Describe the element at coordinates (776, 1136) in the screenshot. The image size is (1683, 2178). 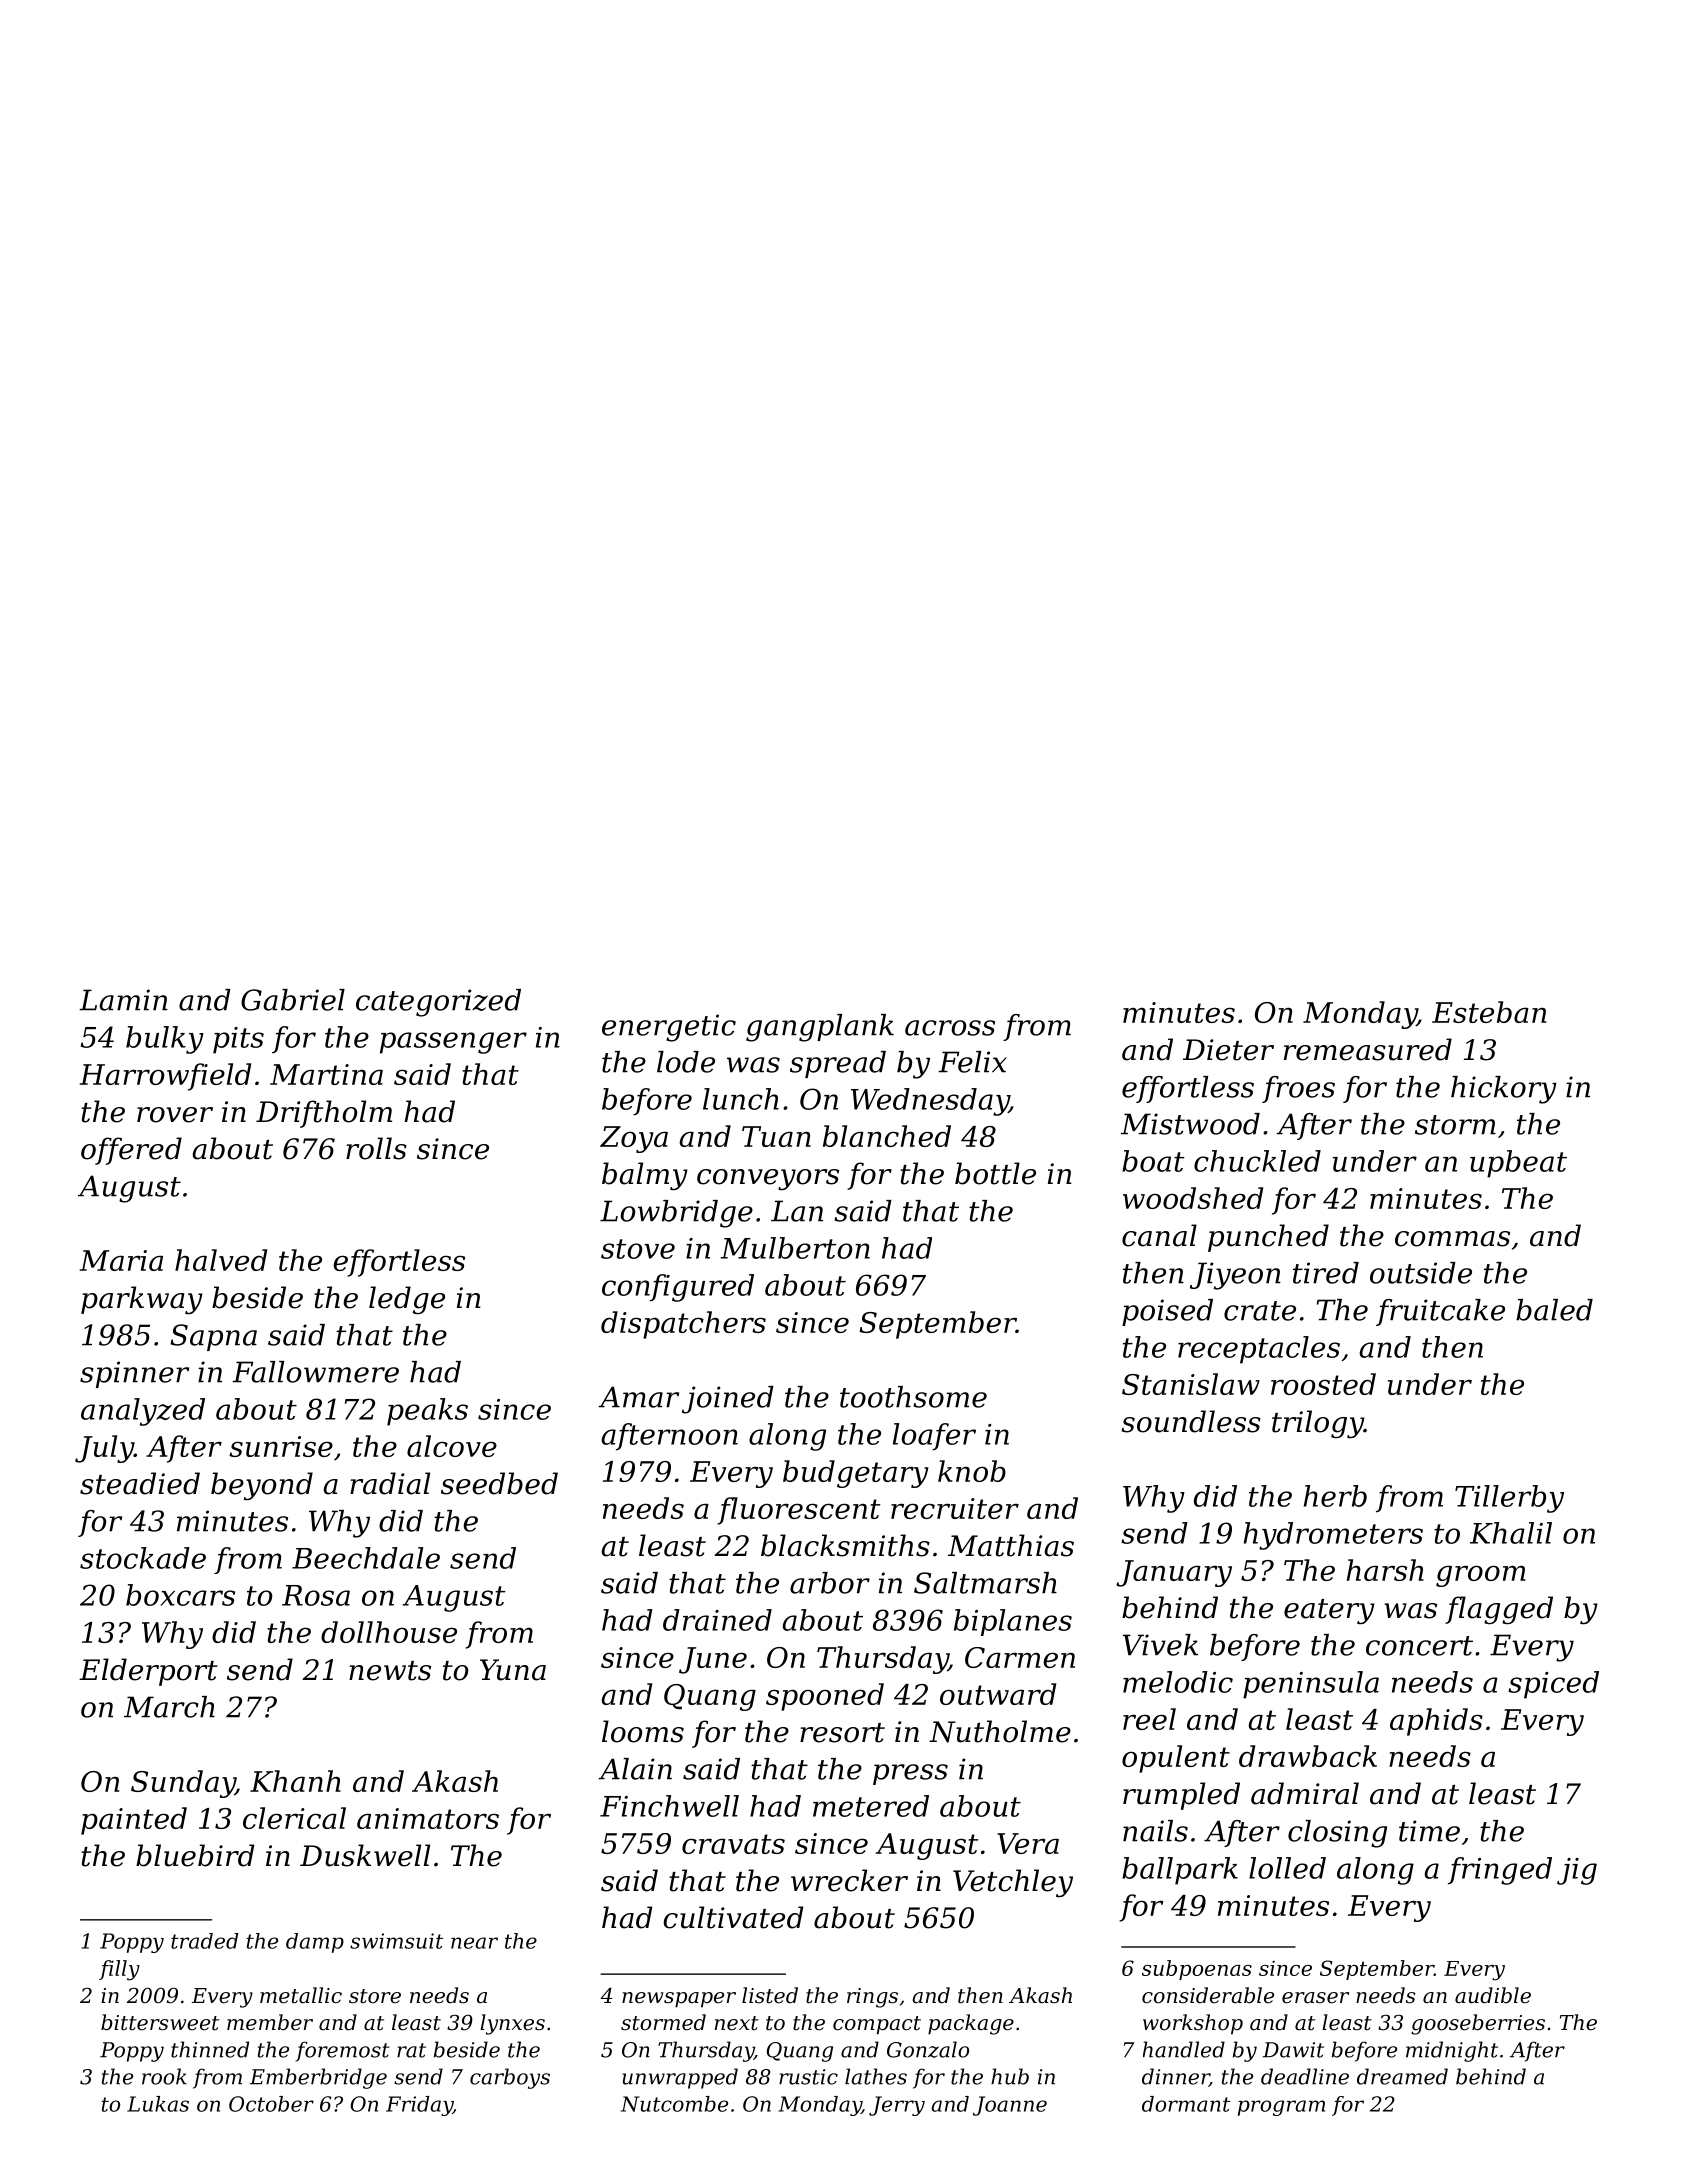
I see `Tuan` at that location.
